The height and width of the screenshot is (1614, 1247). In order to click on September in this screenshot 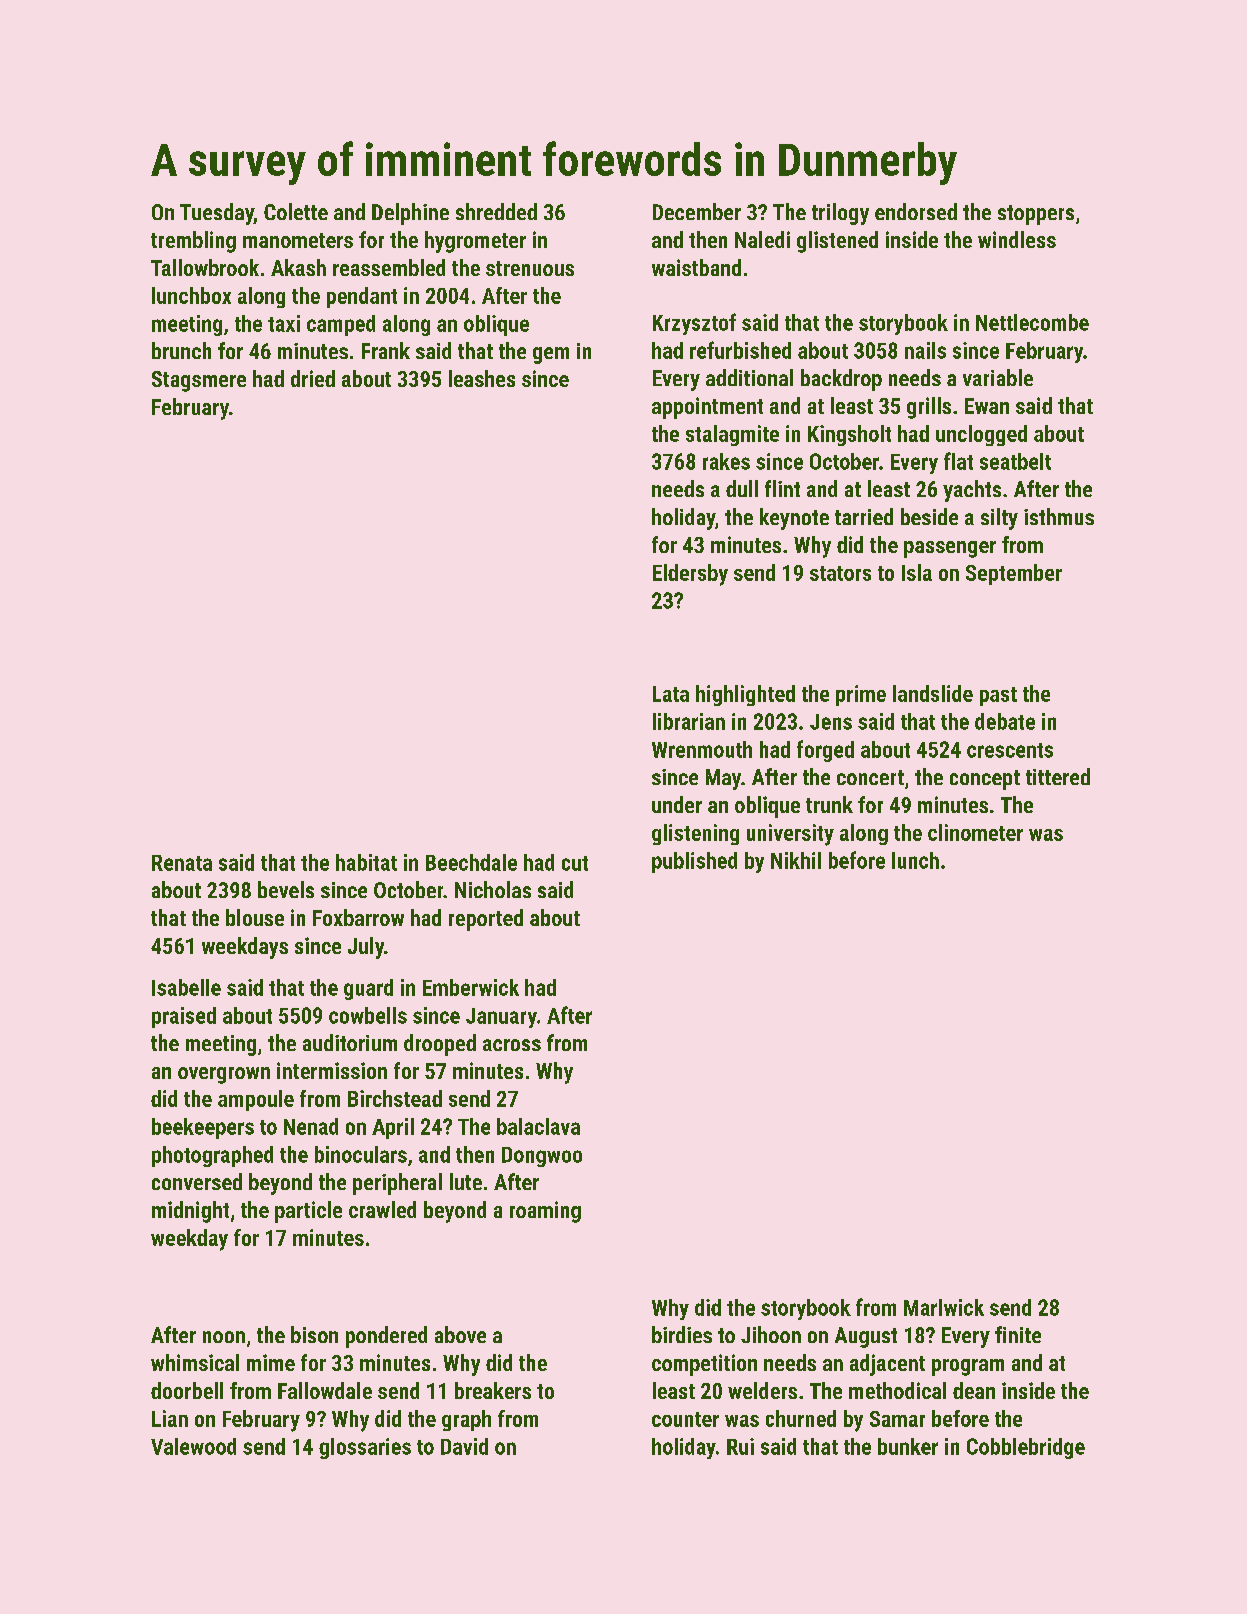, I will do `click(1014, 574)`.
